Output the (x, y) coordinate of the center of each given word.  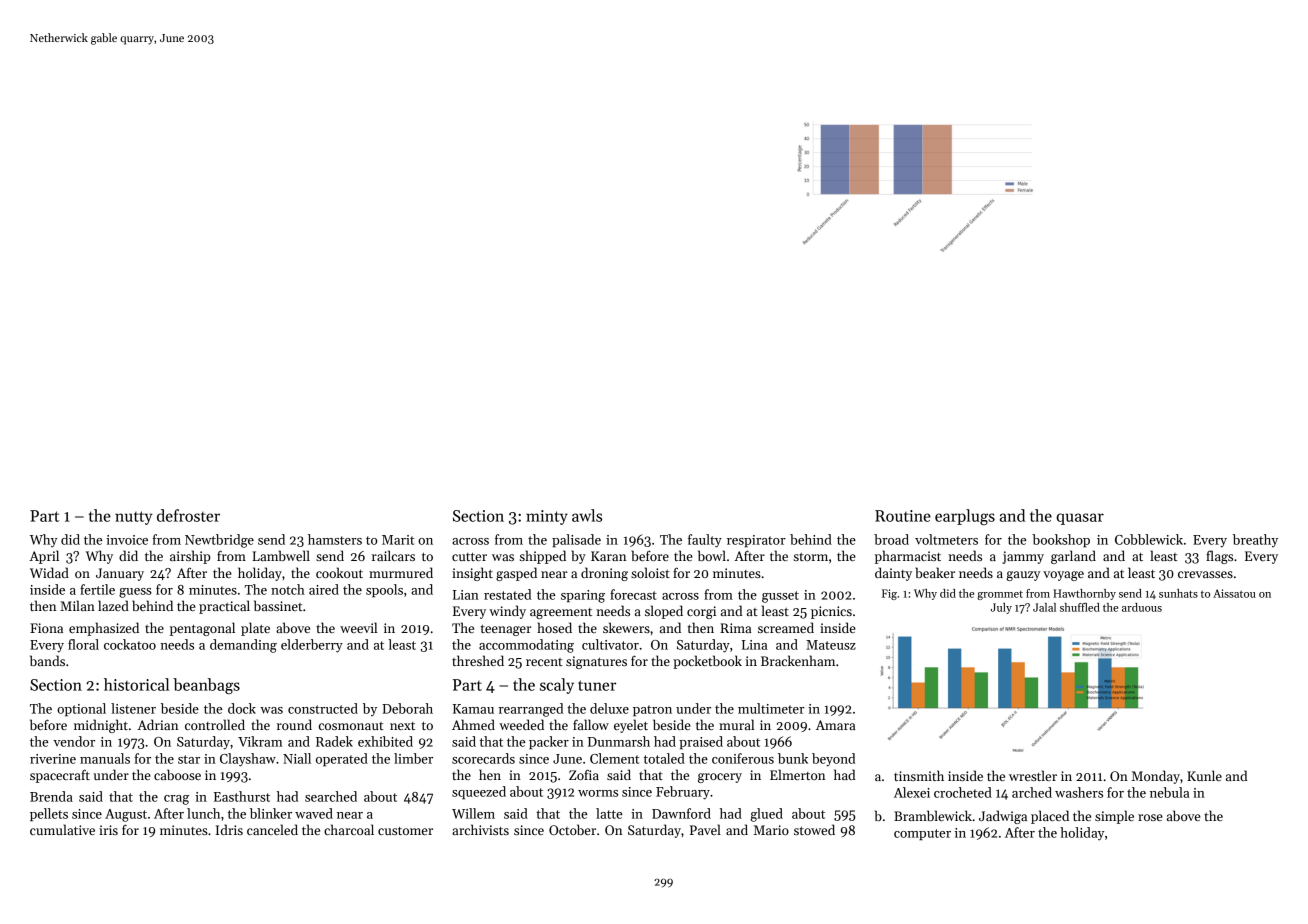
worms (598, 793)
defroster (188, 515)
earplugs (965, 517)
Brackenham (798, 660)
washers (1079, 792)
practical (224, 607)
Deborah (407, 708)
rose (1150, 817)
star (189, 759)
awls (587, 515)
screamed (786, 627)
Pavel (705, 829)
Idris (229, 829)
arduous (1142, 607)
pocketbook (707, 662)
